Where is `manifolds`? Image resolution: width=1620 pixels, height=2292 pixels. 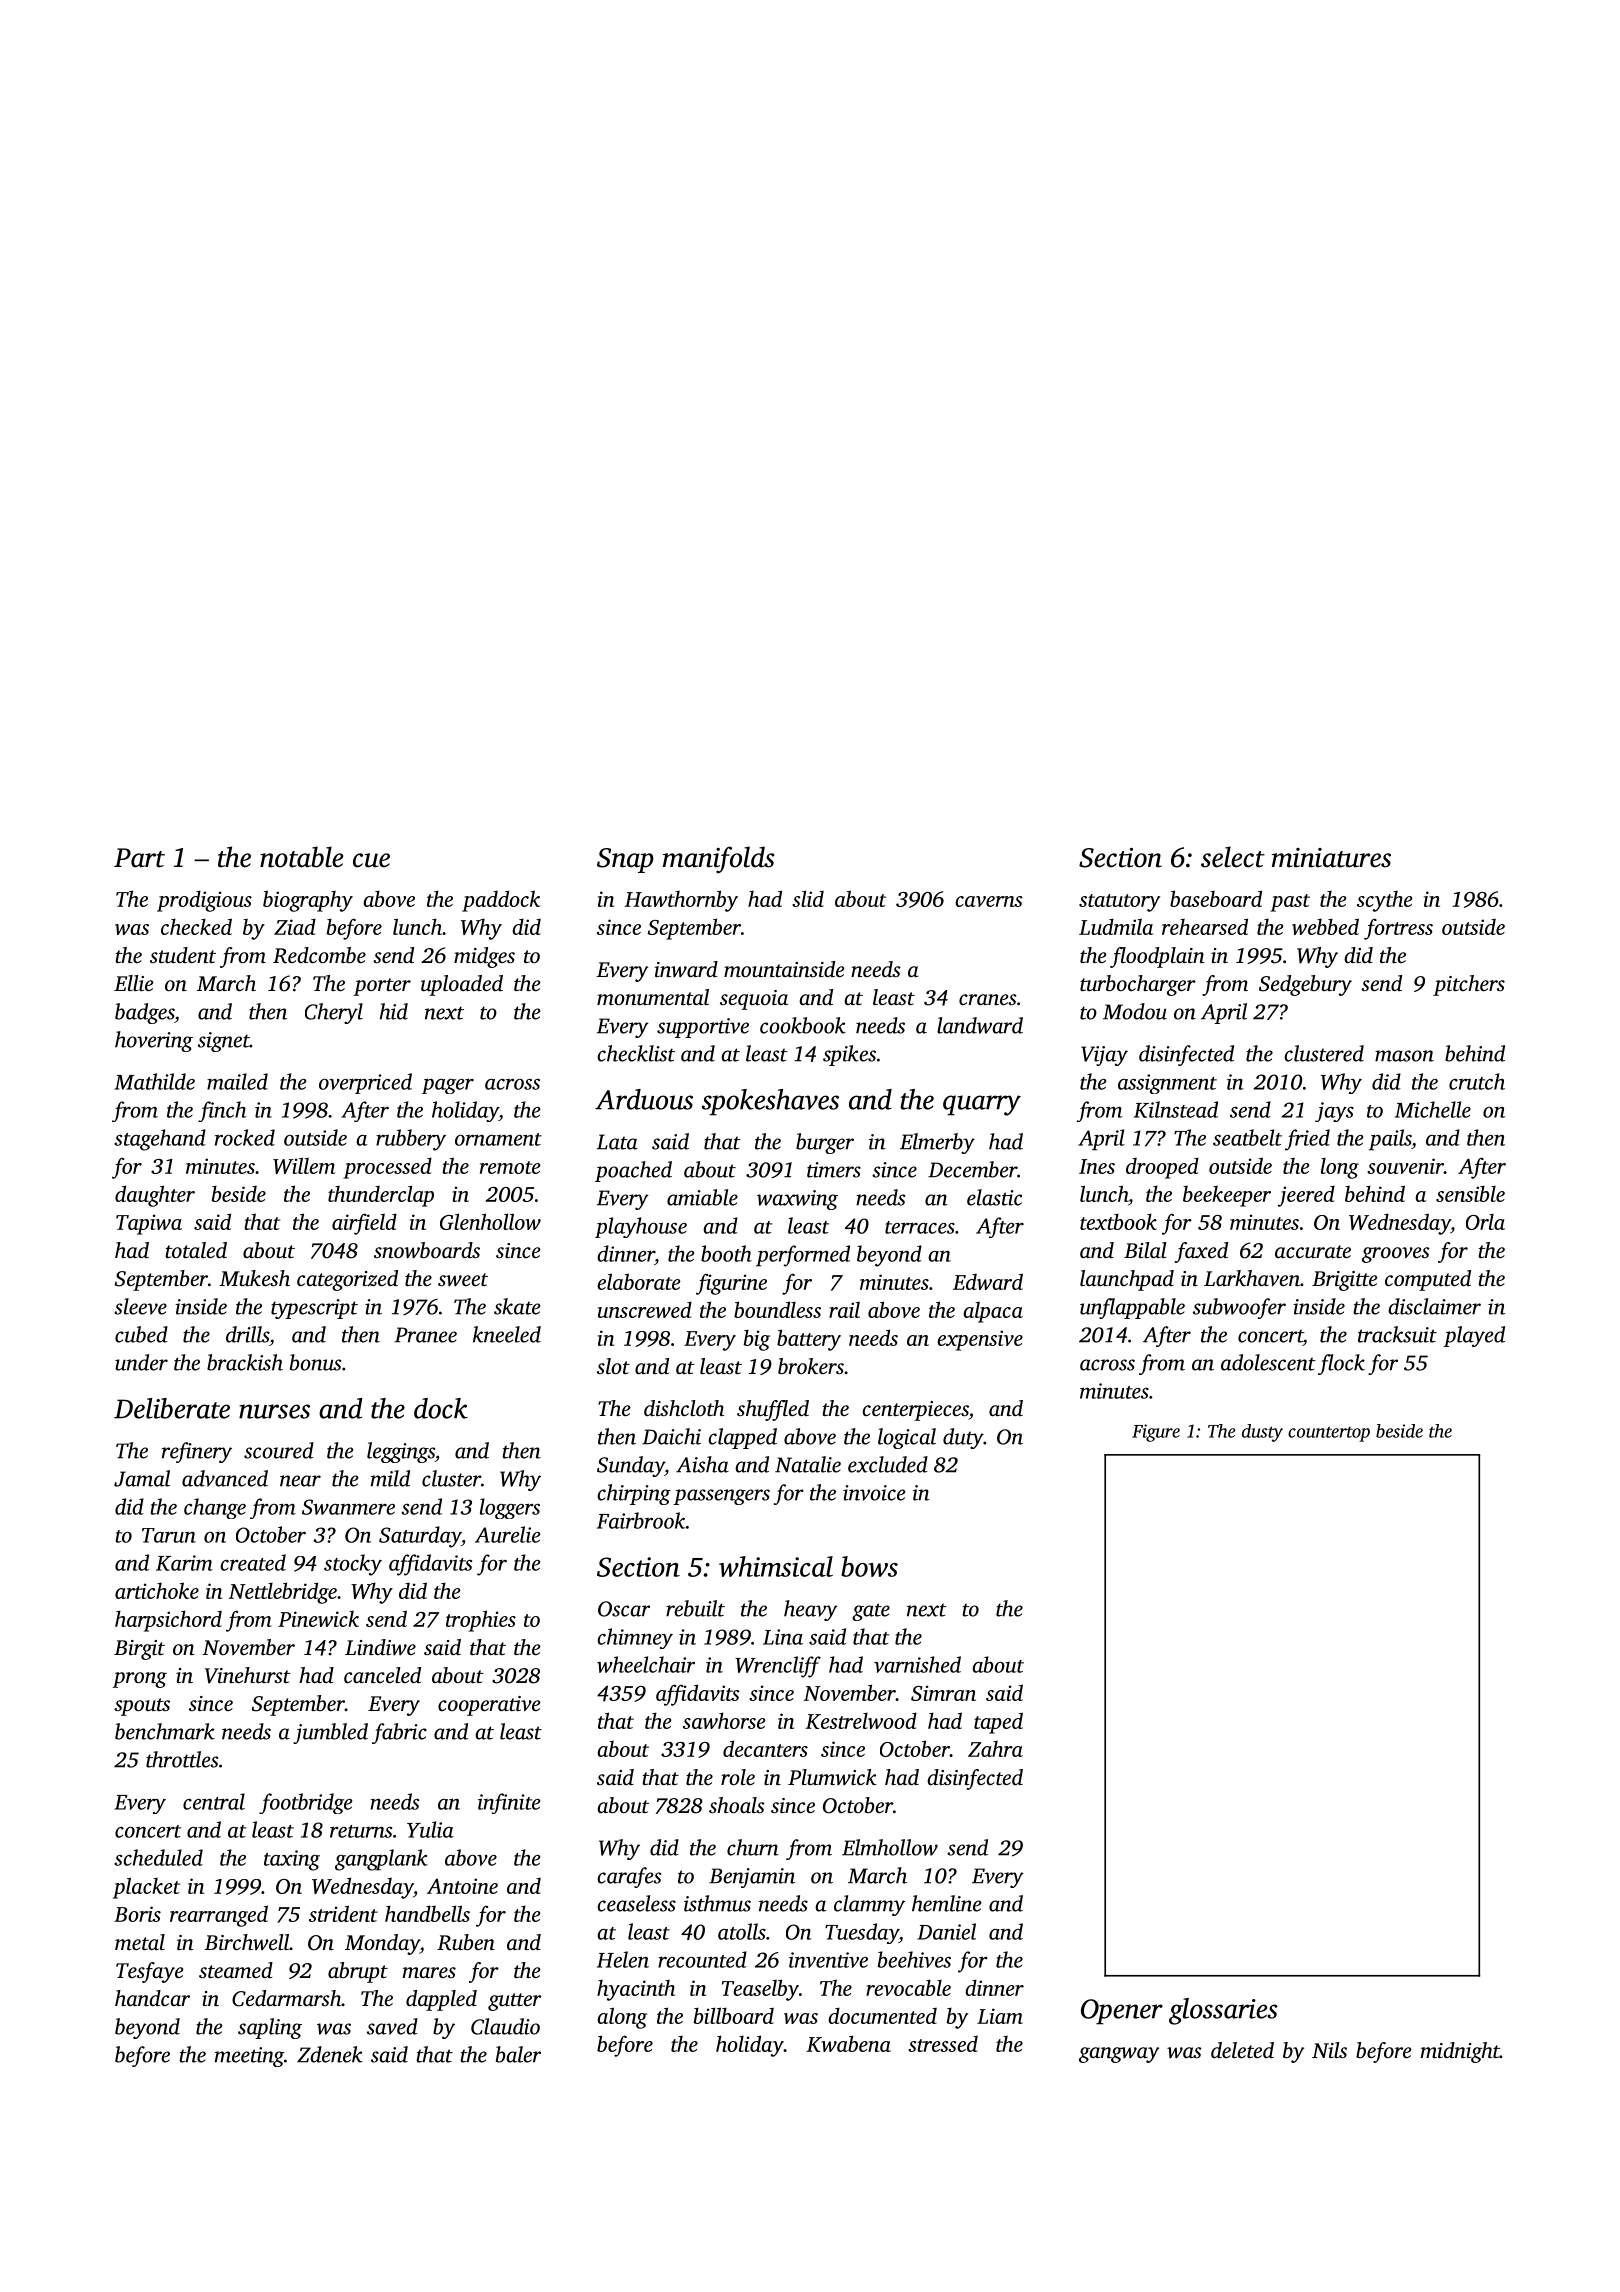
manifolds is located at coordinates (719, 860).
